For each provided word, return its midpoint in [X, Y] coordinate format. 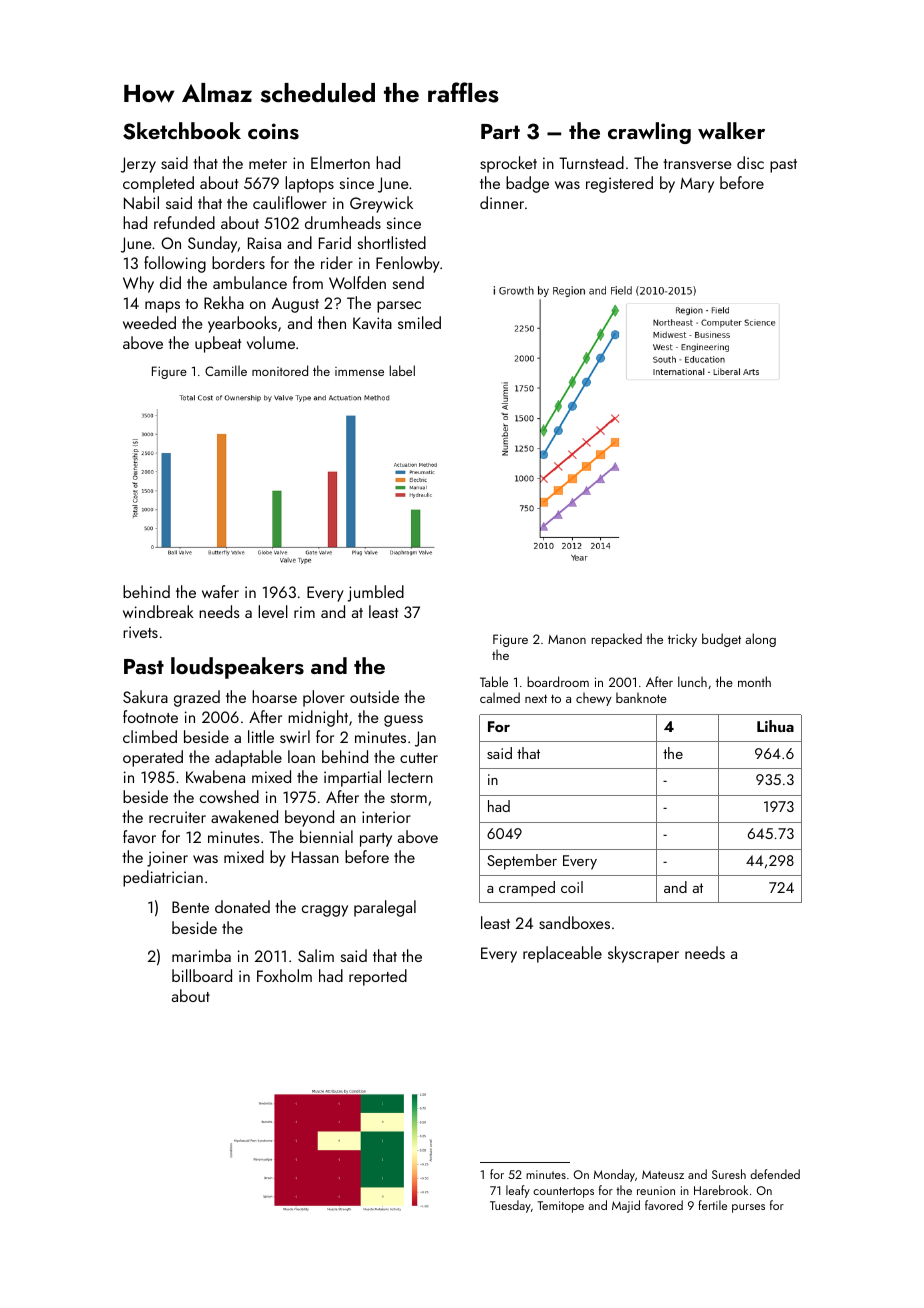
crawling [649, 133]
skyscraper [643, 954]
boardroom [558, 681]
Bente [190, 907]
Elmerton [340, 162]
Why [138, 284]
